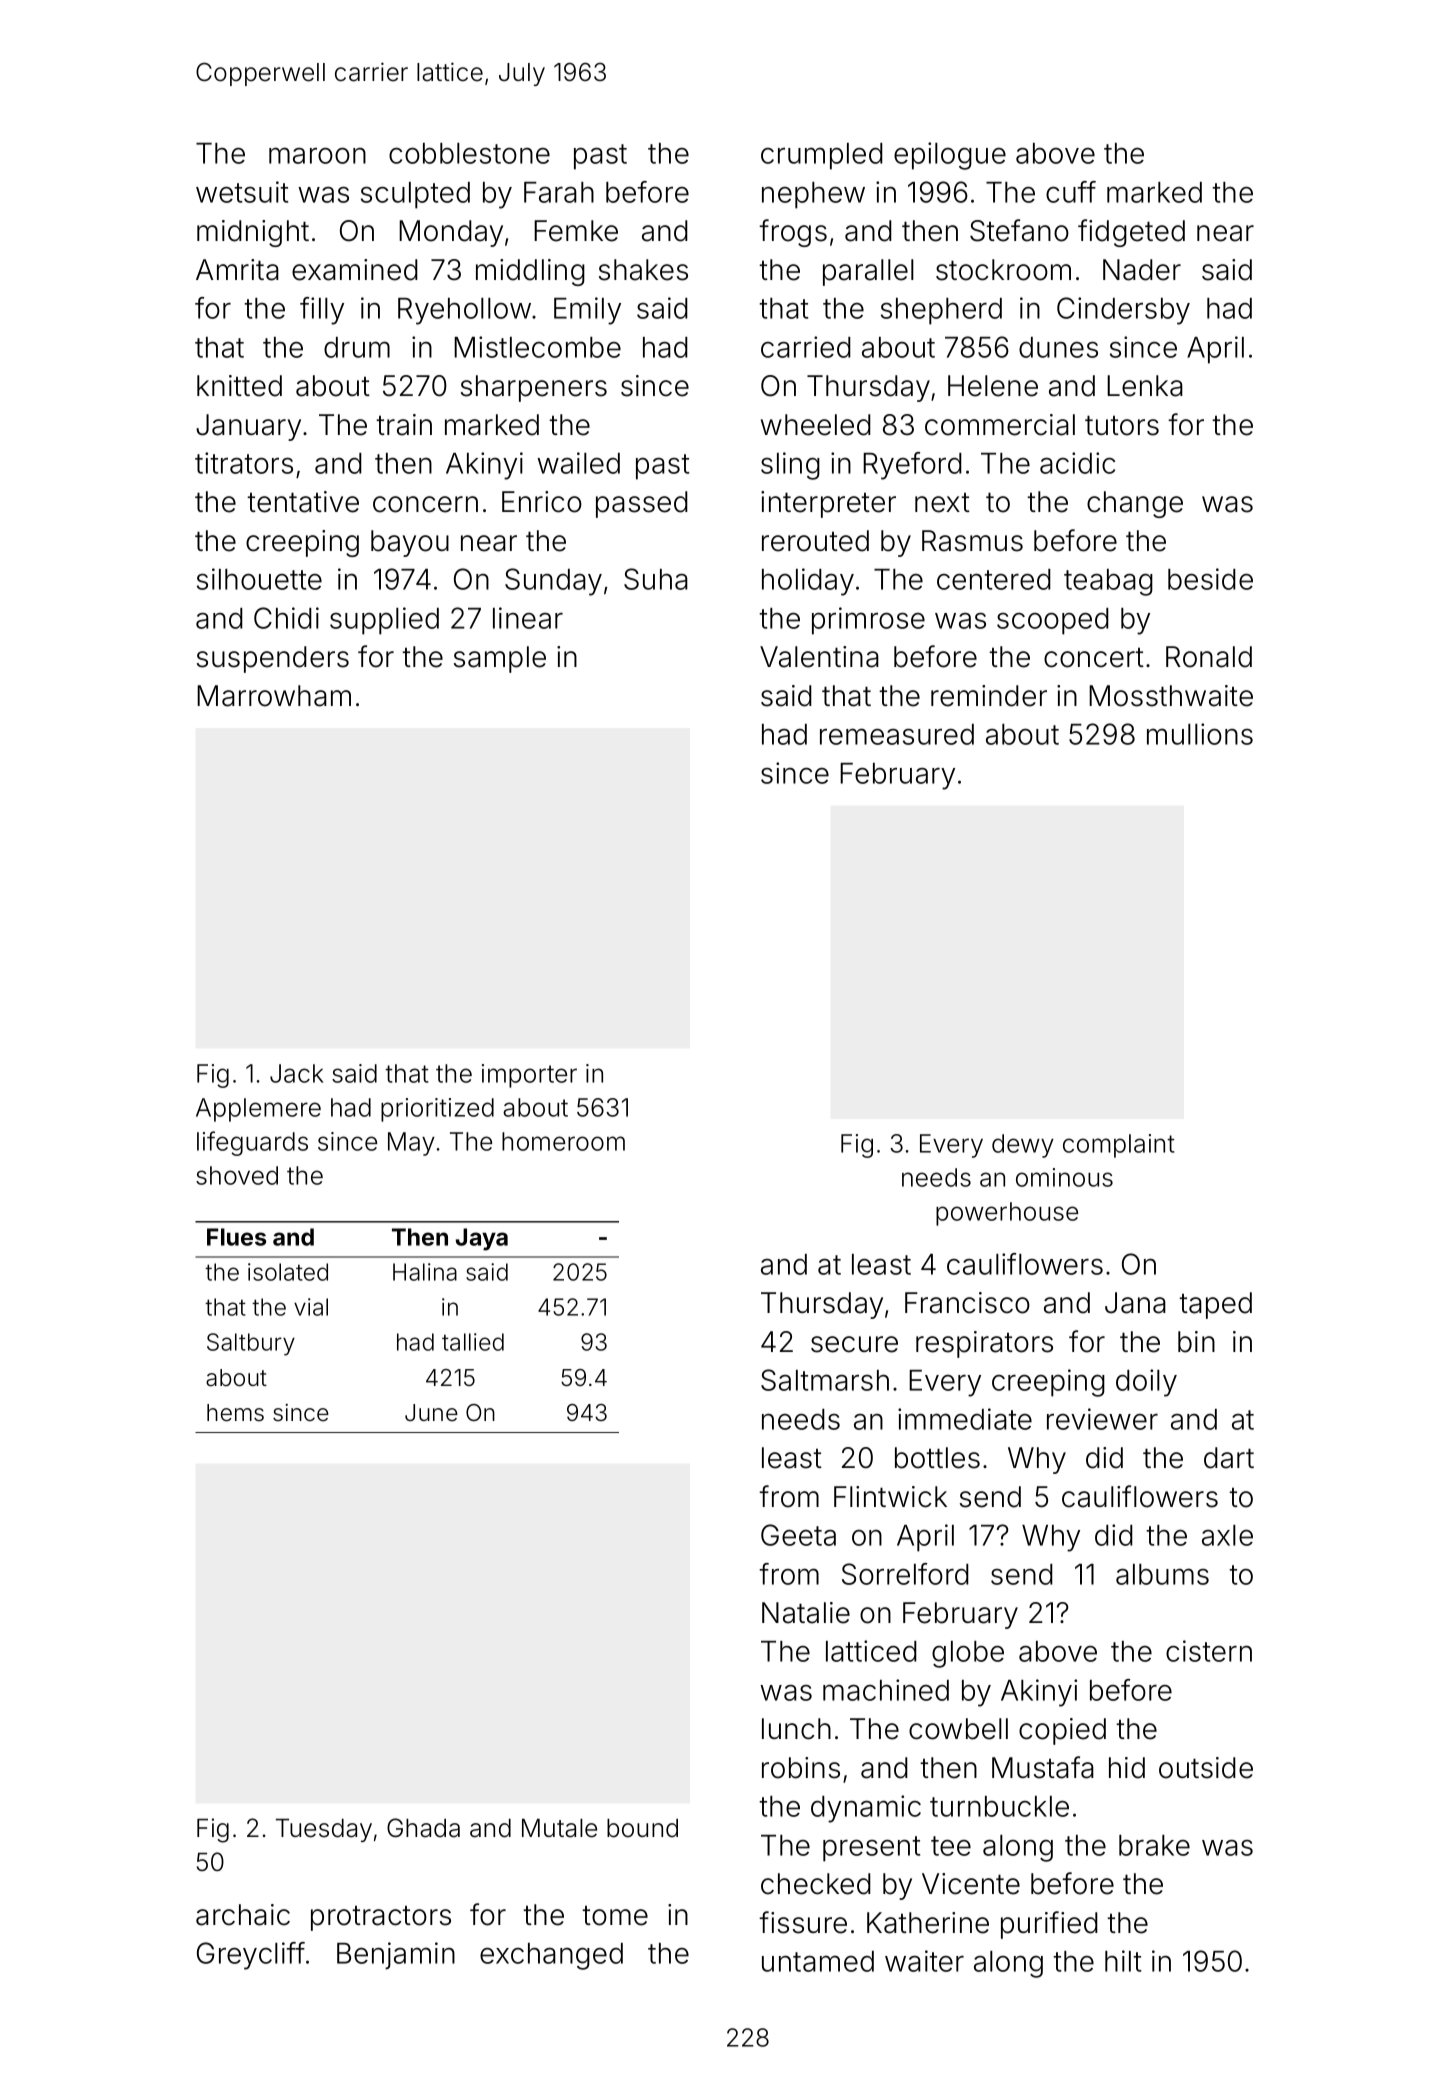 The image size is (1450, 2100). What do you see at coordinates (1209, 1651) in the image?
I see `cistern` at bounding box center [1209, 1651].
